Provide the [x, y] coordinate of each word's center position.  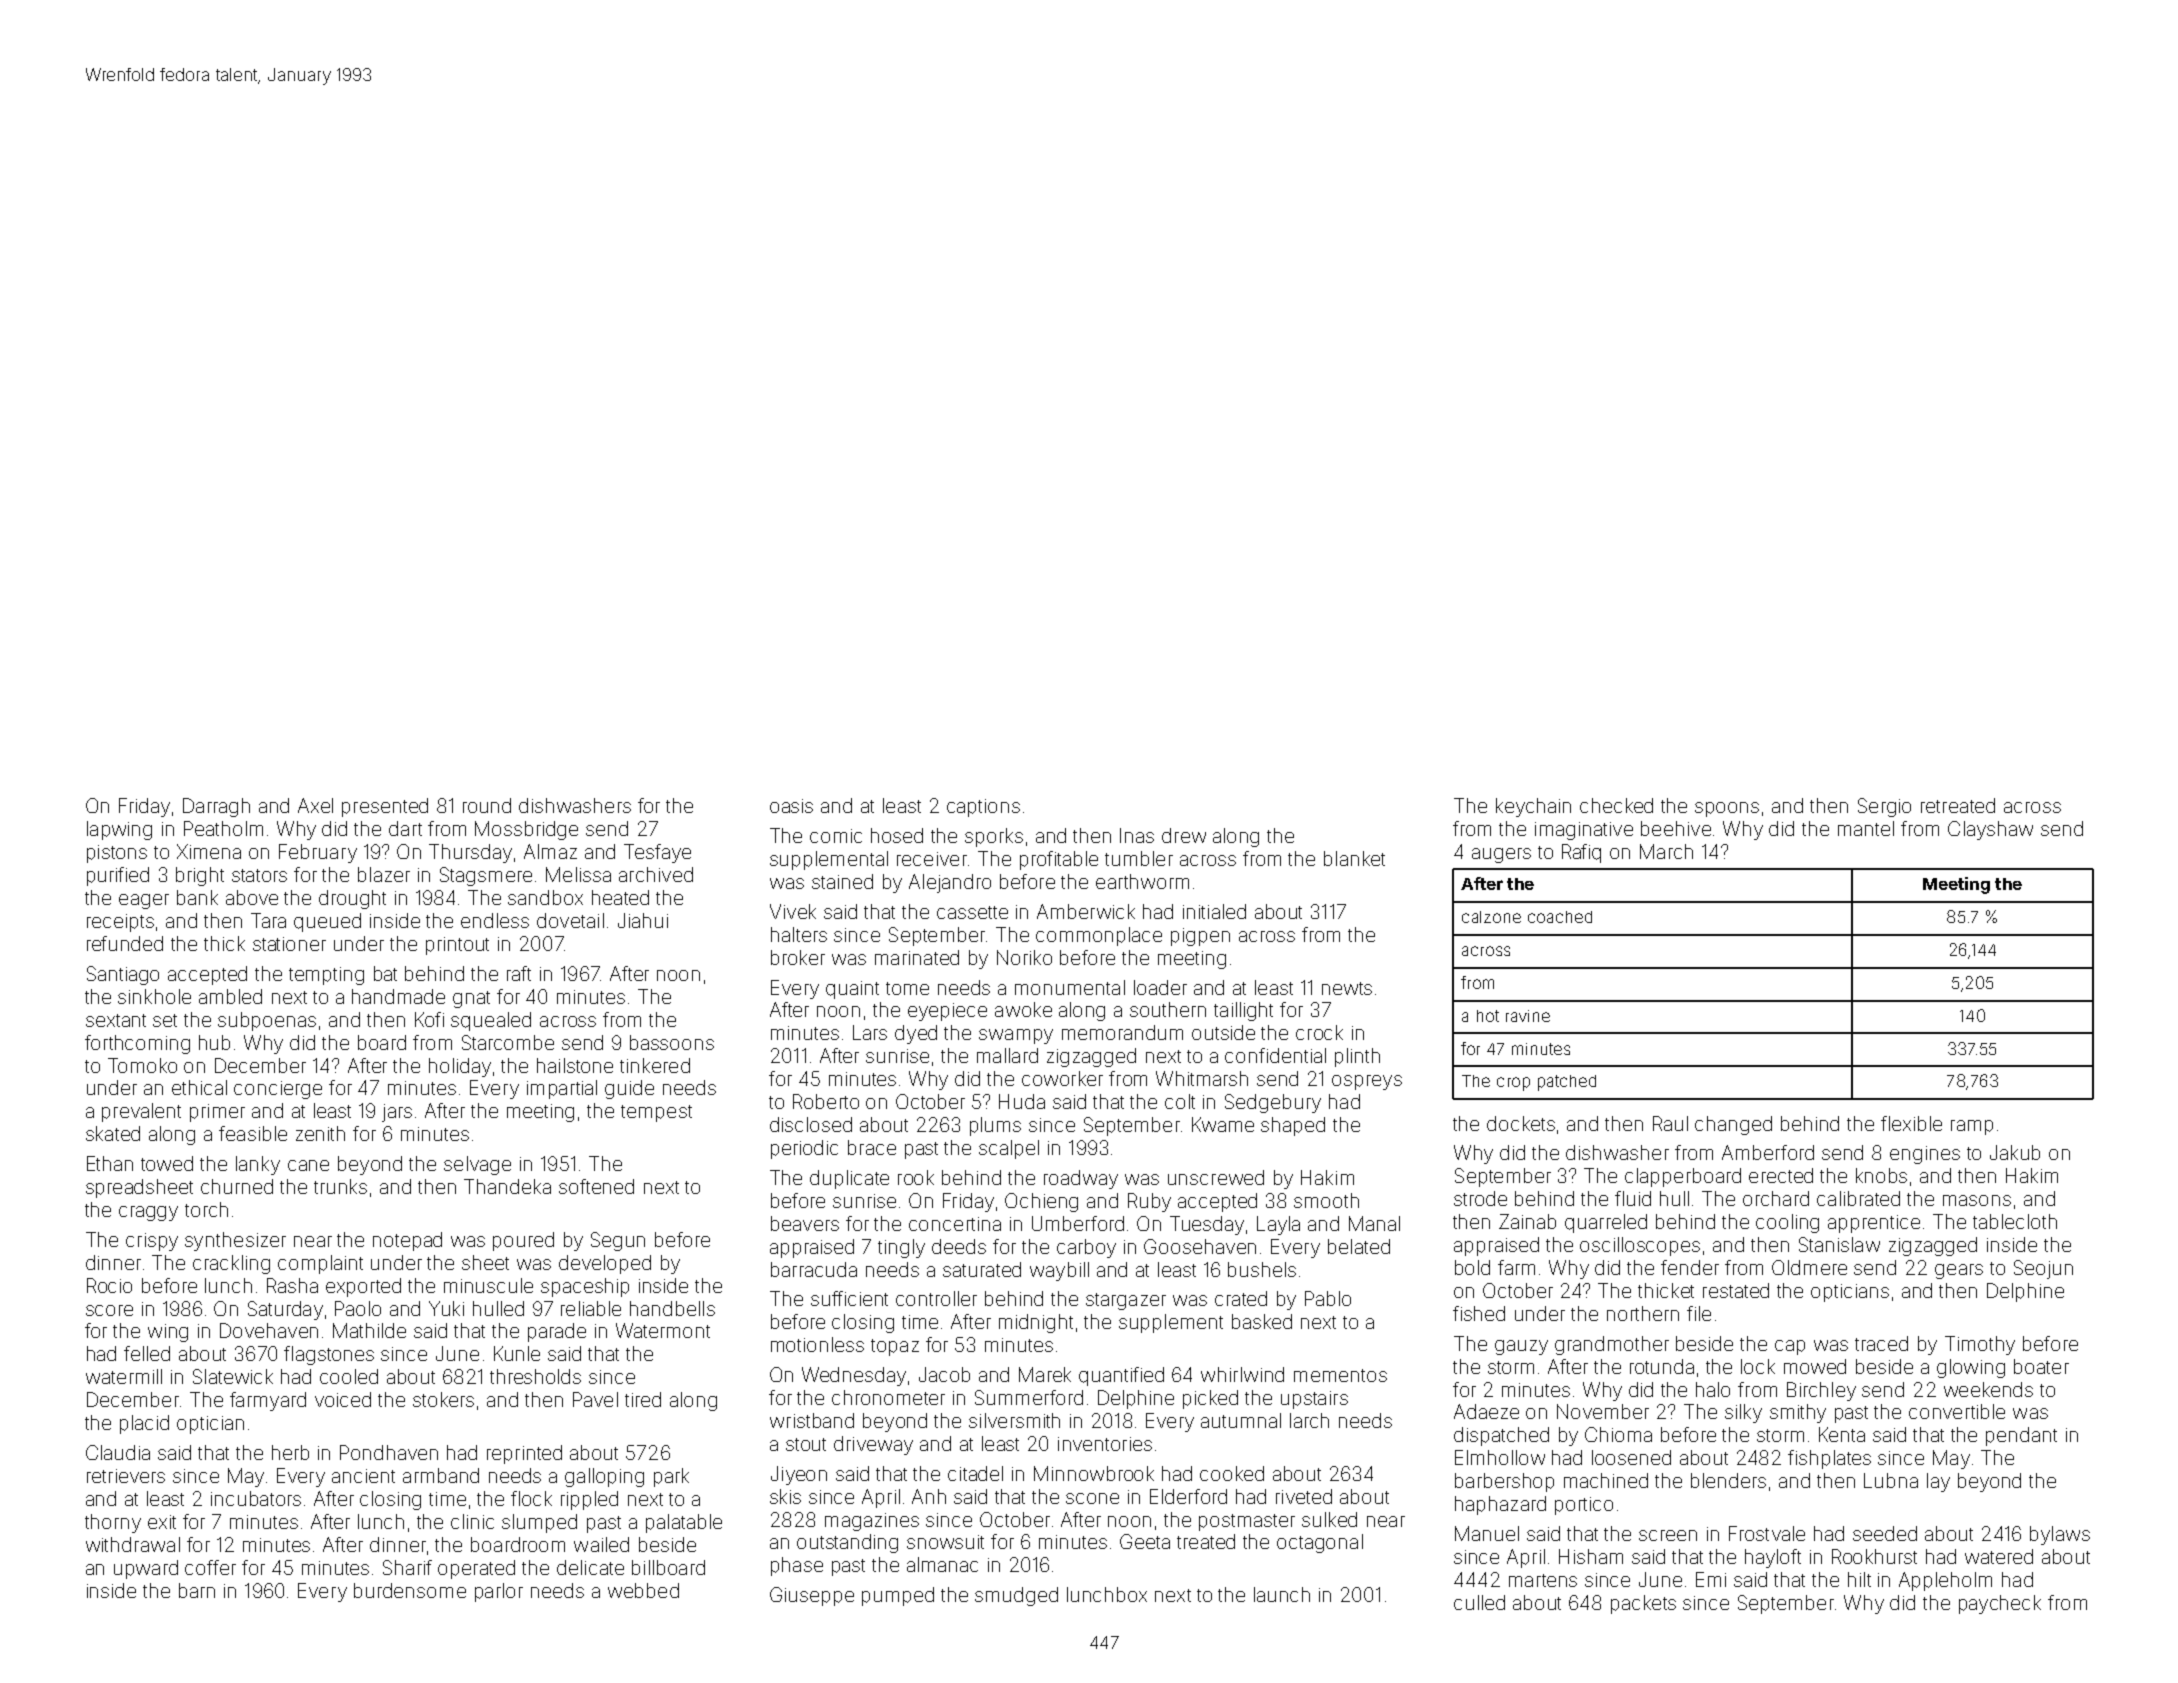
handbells [672, 1308]
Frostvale [1767, 1533]
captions [983, 808]
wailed [601, 1544]
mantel [1866, 828]
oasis [791, 806]
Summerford [1029, 1397]
